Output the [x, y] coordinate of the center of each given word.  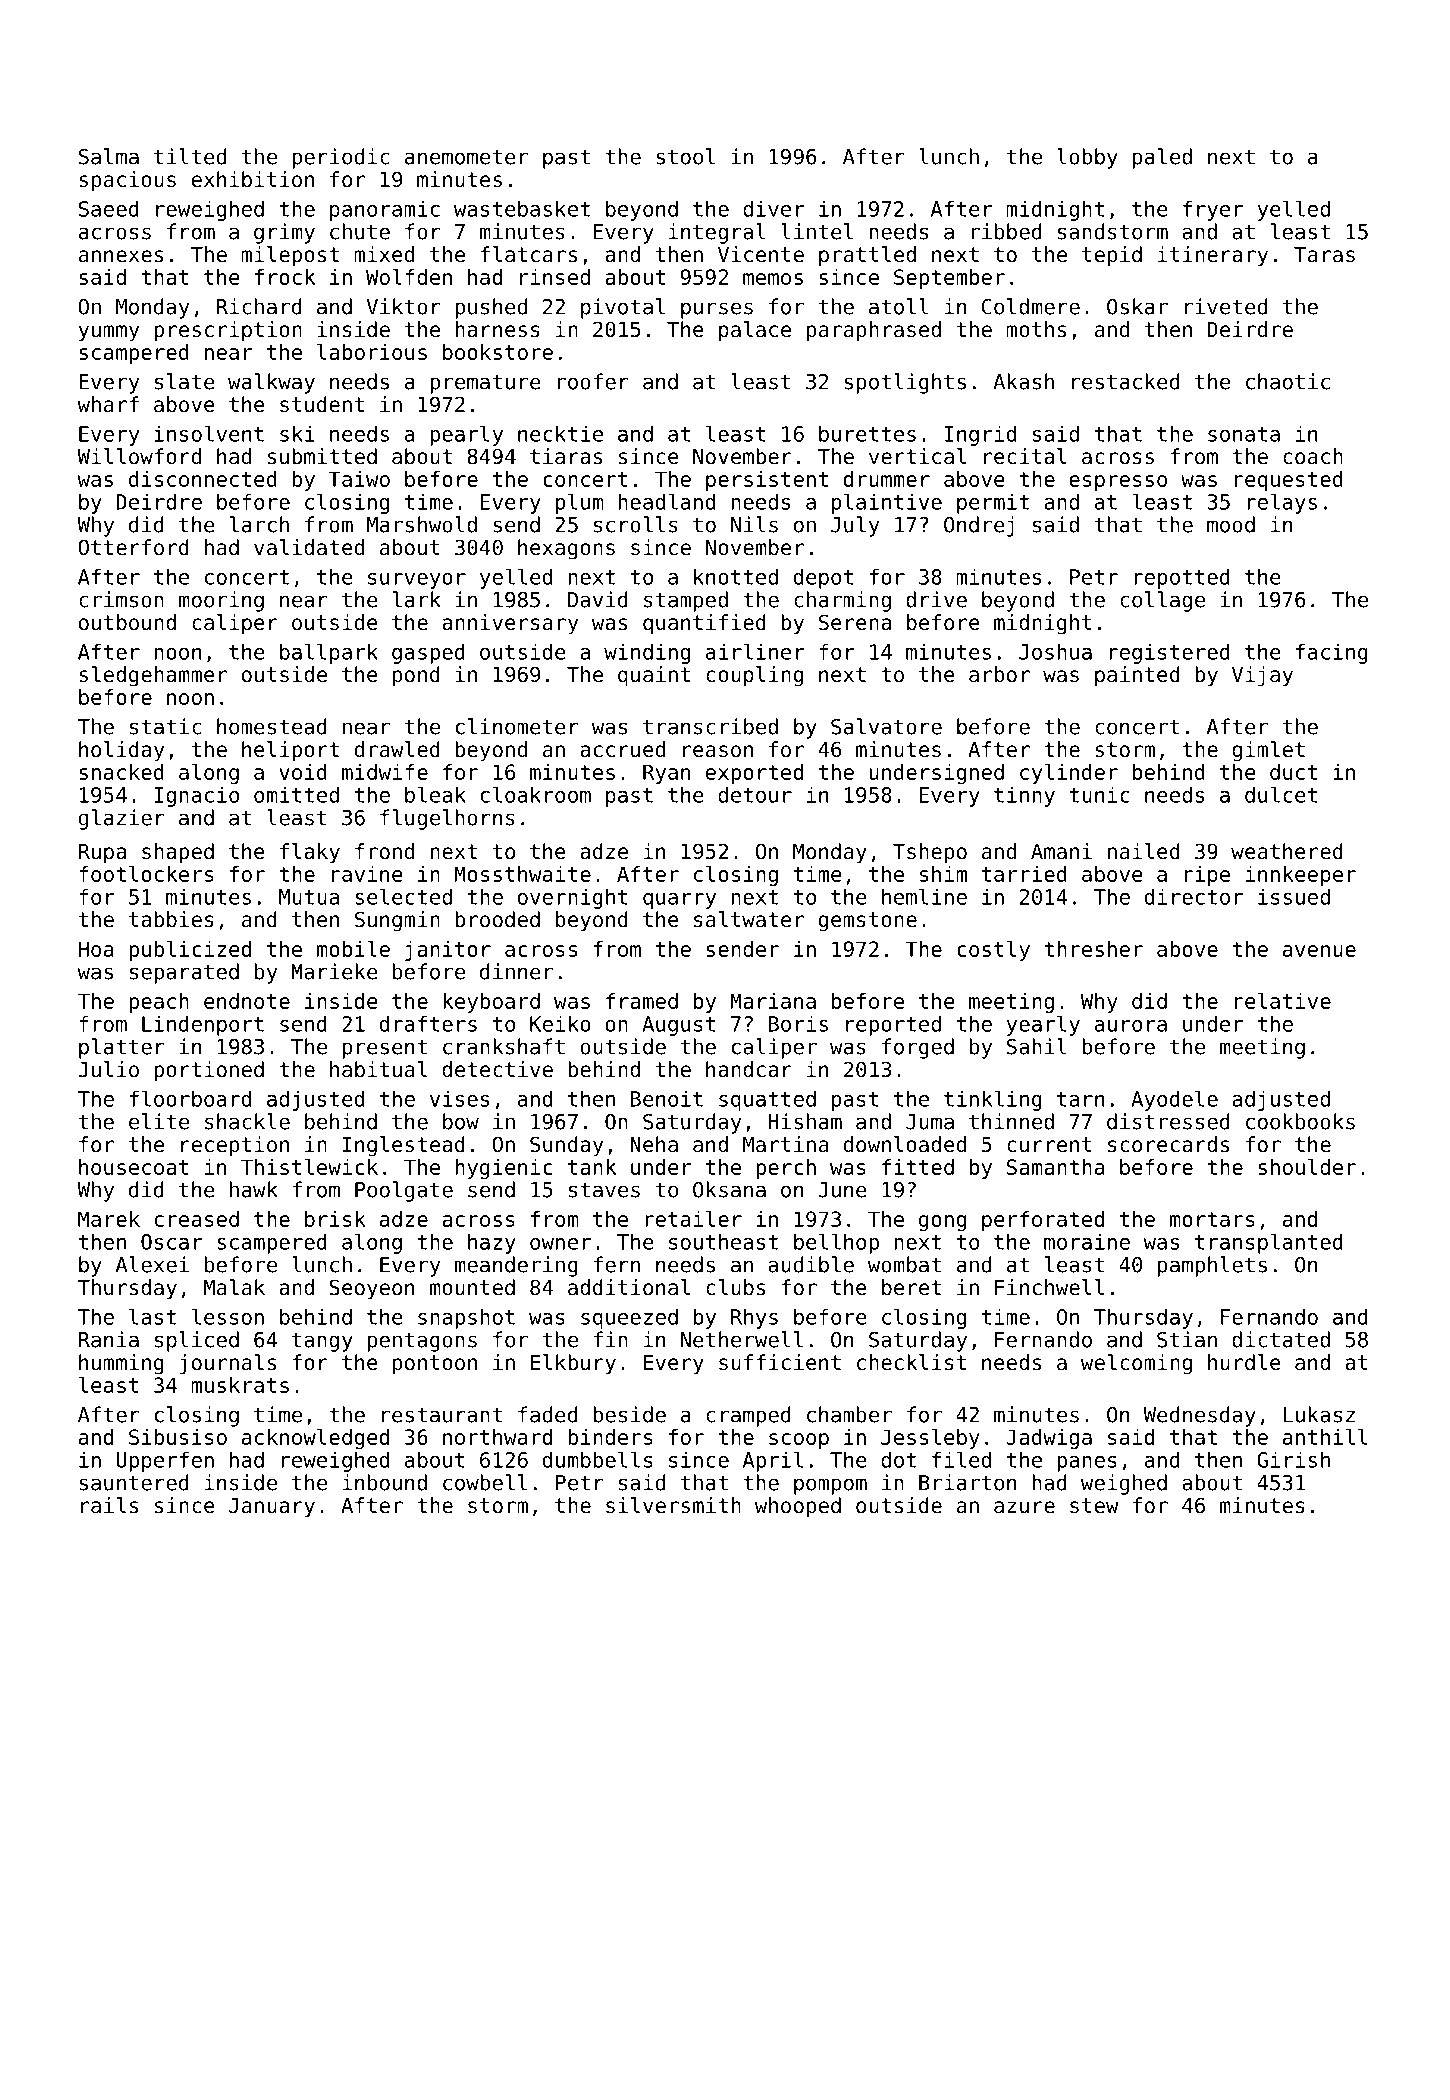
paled [1162, 158]
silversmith [673, 1505]
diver [774, 208]
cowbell [485, 1482]
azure [1024, 1507]
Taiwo [359, 479]
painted [1137, 676]
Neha [654, 1144]
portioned [209, 1071]
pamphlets [1212, 1266]
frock [285, 277]
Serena [855, 622]
